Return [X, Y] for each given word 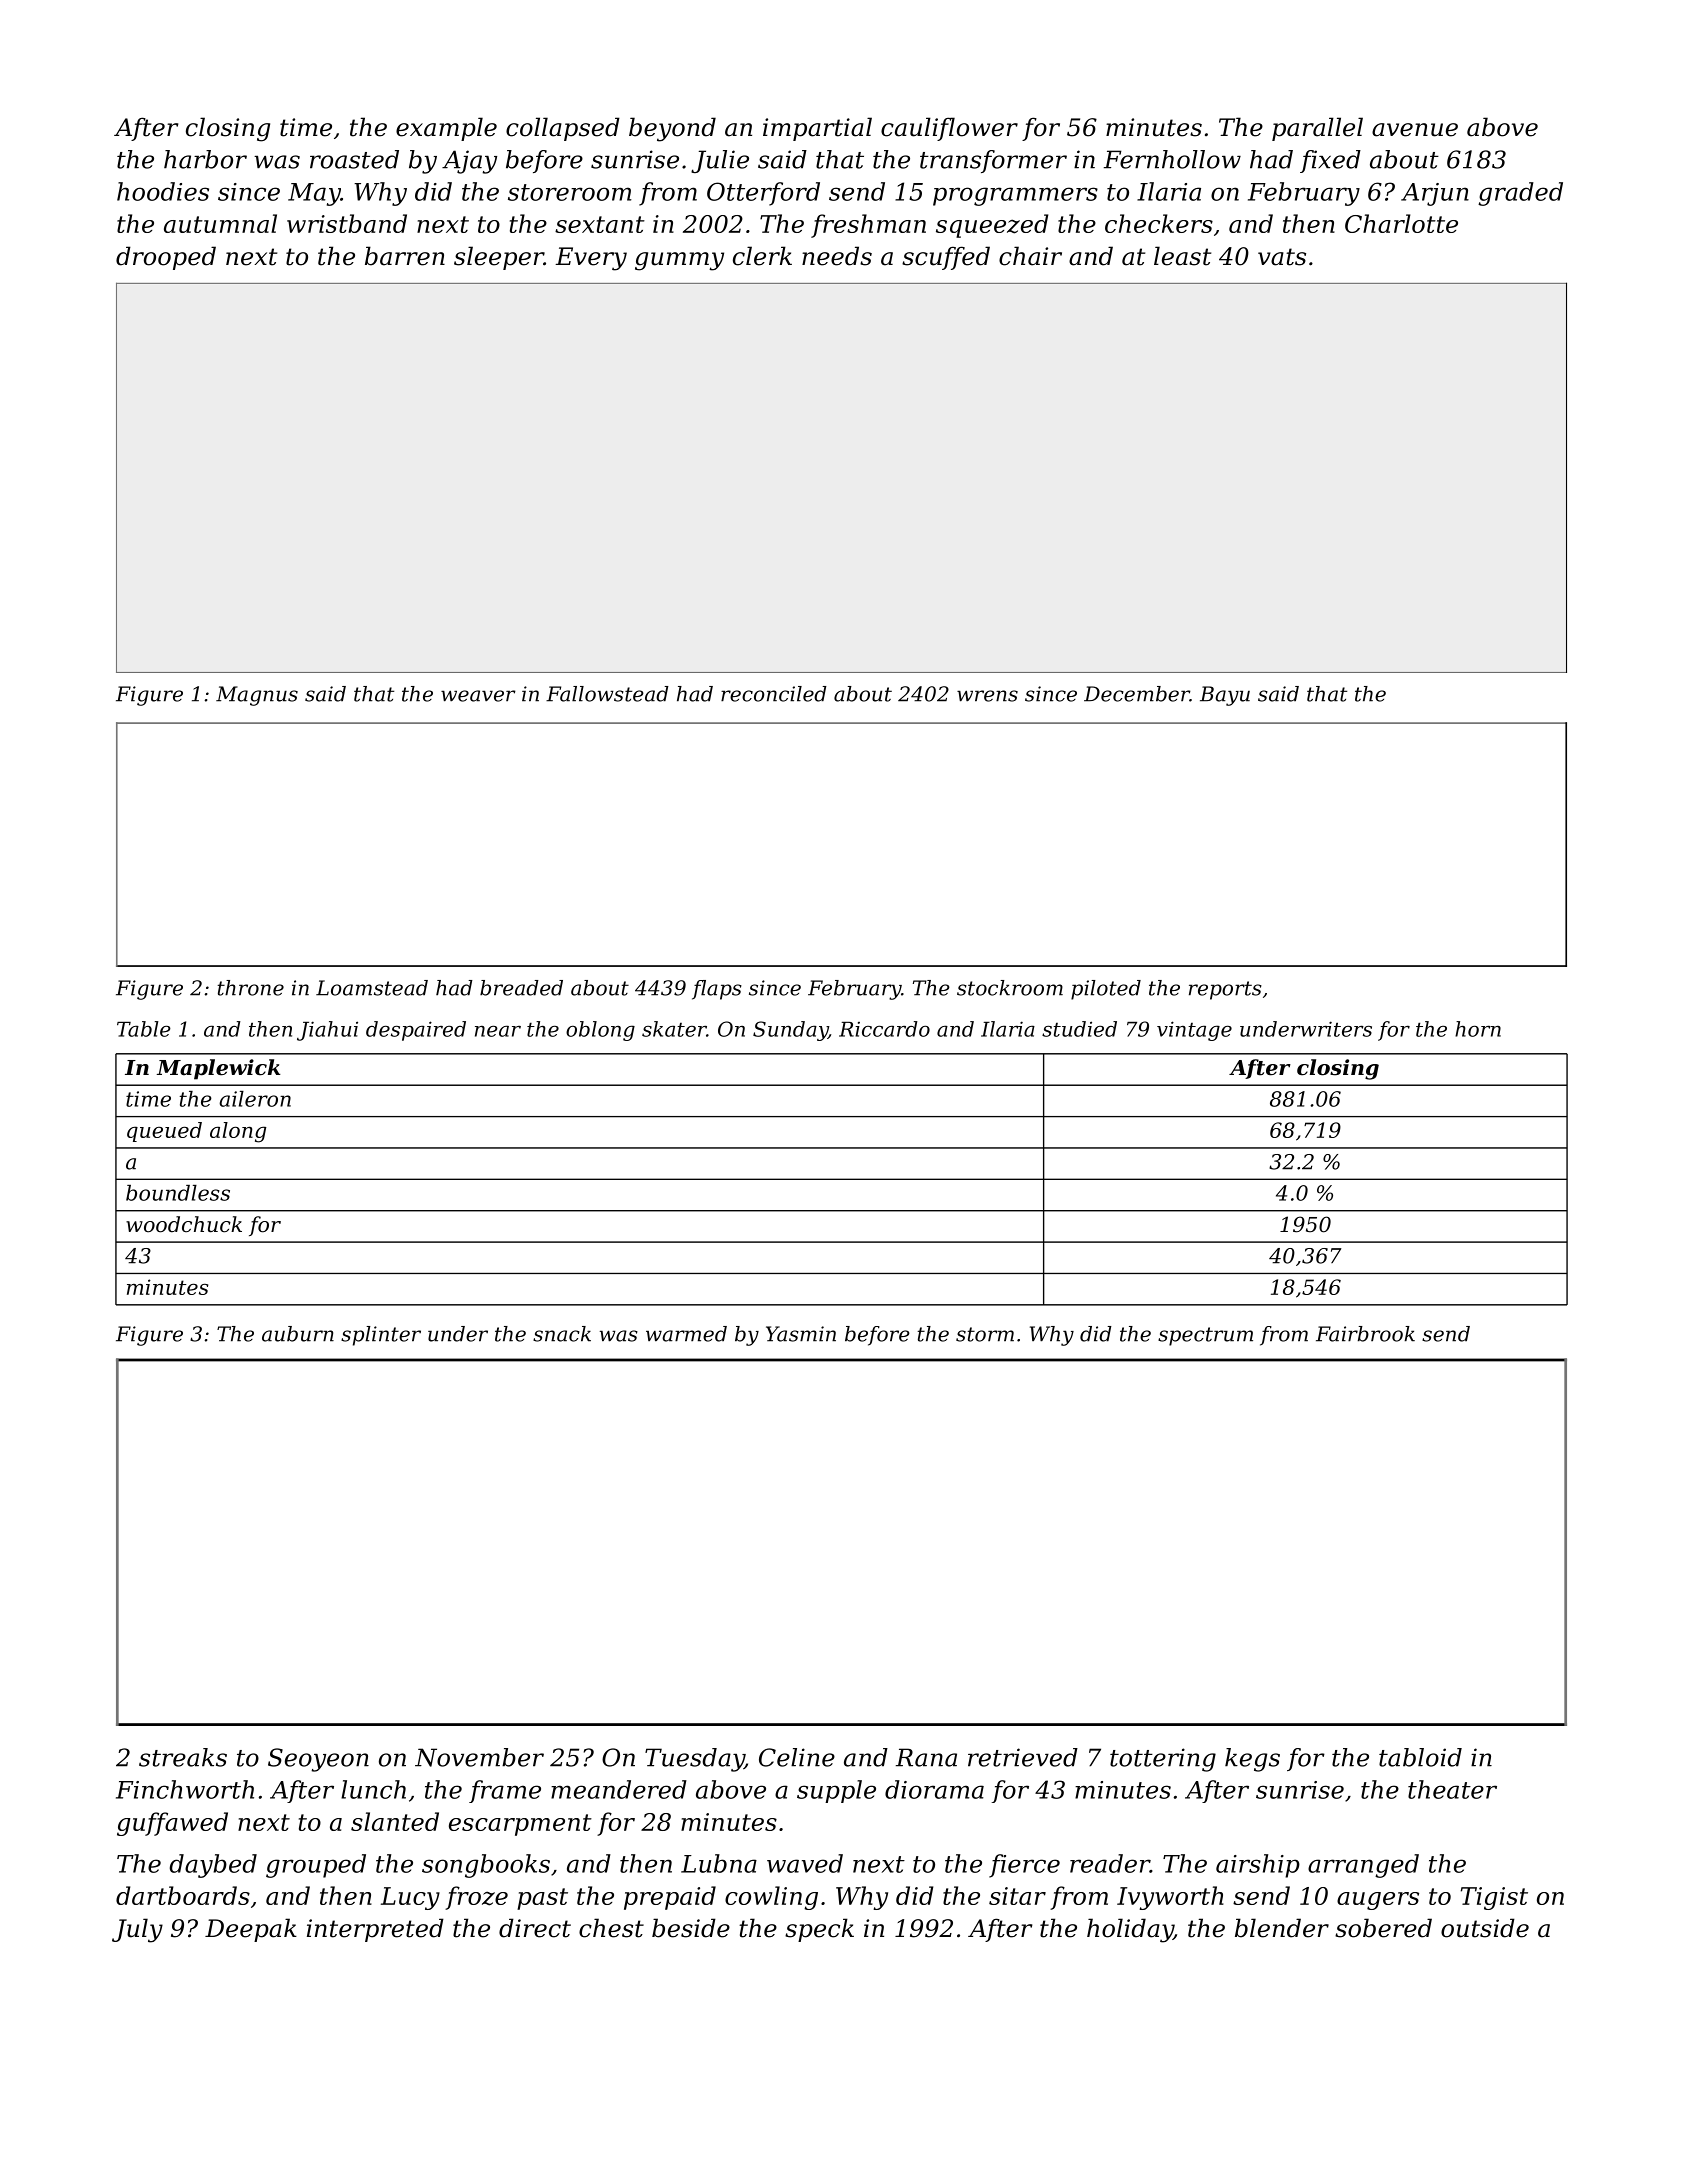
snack [562, 1334]
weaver [478, 696]
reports [1225, 990]
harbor [205, 159]
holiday [1130, 1930]
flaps [717, 990]
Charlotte [1401, 223]
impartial [817, 129]
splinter [381, 1336]
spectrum [1205, 1336]
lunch [373, 1789]
